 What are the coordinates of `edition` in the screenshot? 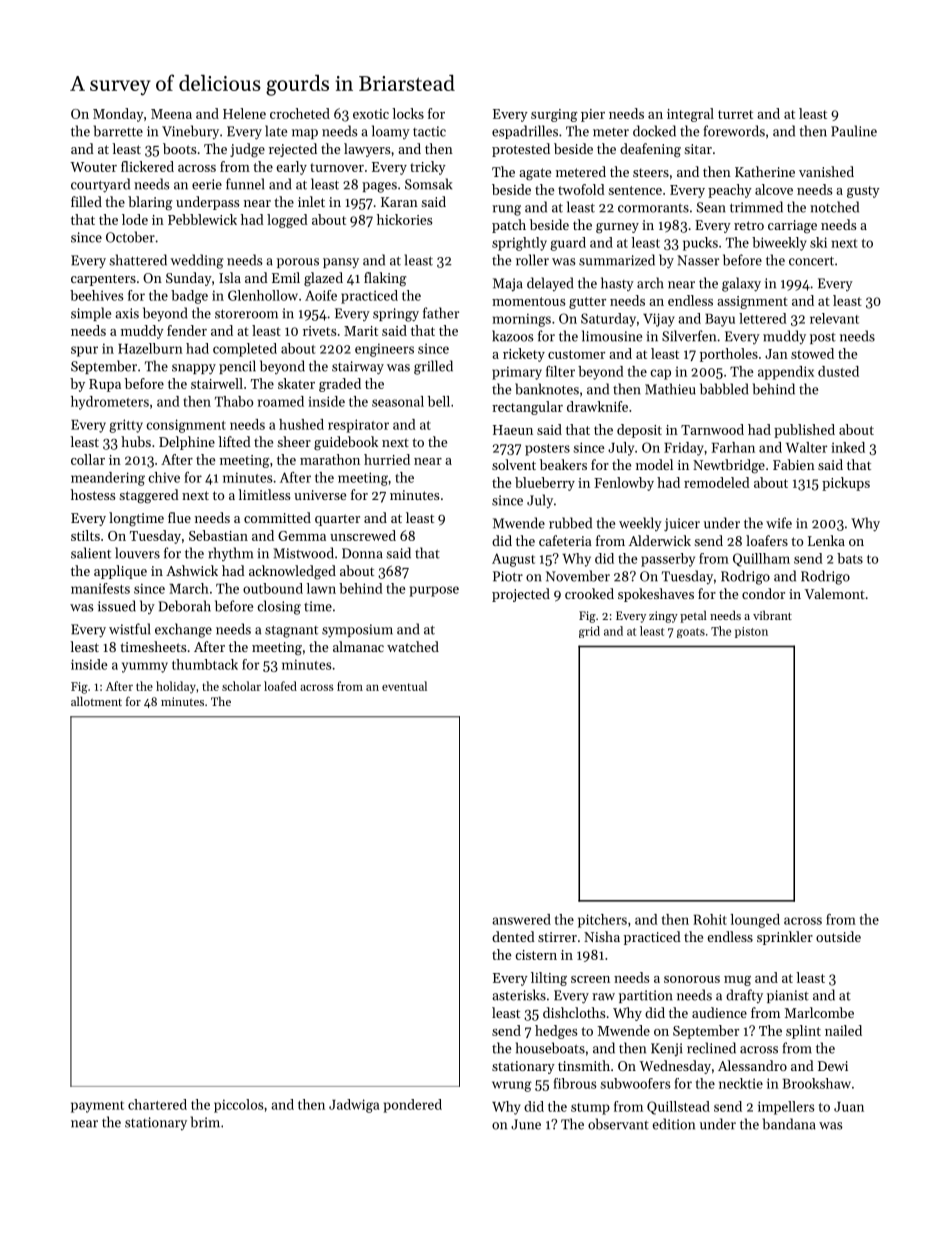 It's located at (674, 1124).
